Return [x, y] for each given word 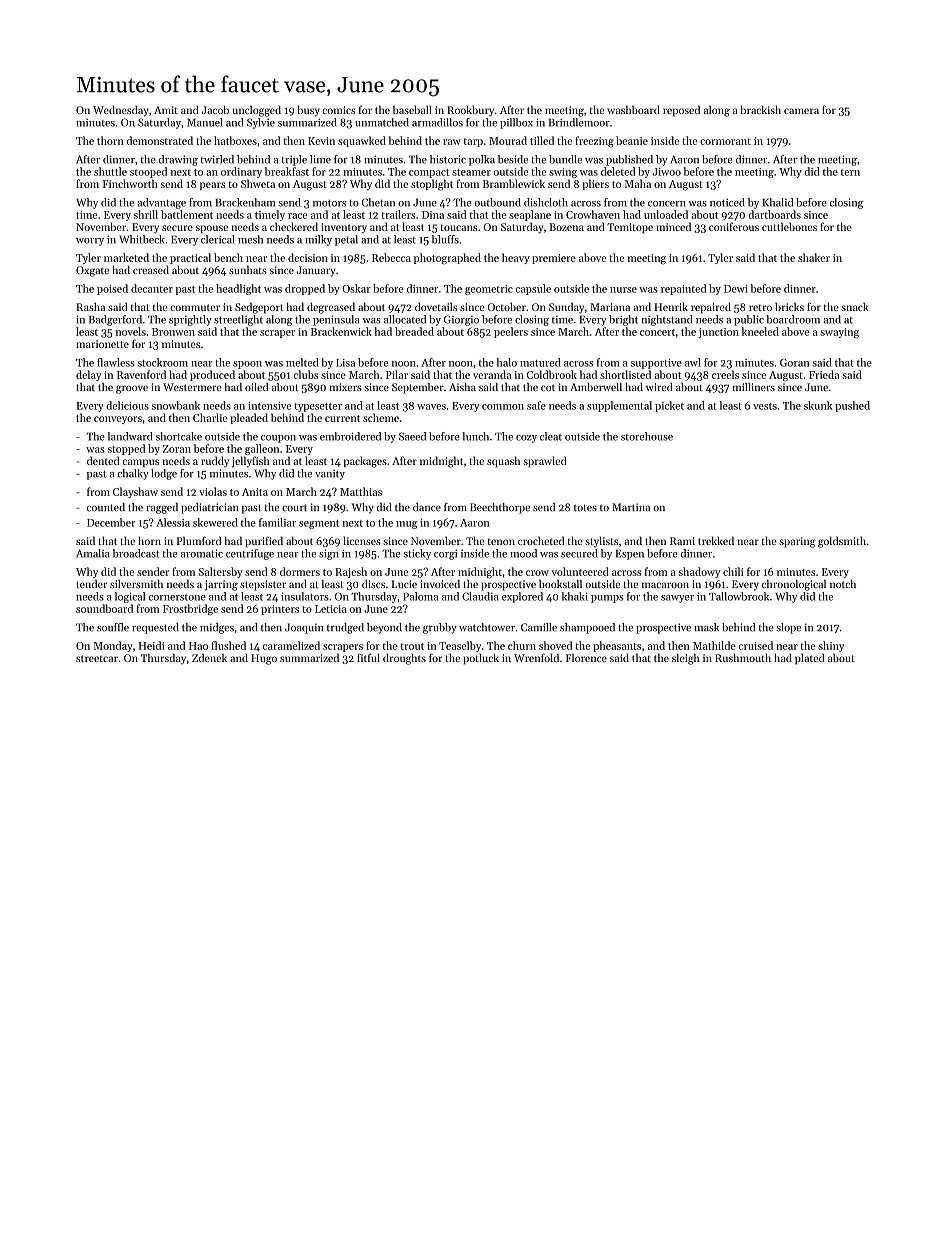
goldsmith [842, 542]
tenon [501, 542]
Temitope [630, 228]
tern [850, 172]
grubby [440, 628]
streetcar [97, 658]
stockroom [163, 362]
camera [801, 111]
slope [789, 628]
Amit [166, 110]
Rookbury [470, 111]
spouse [212, 229]
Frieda [824, 374]
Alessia [173, 522]
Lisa [345, 363]
